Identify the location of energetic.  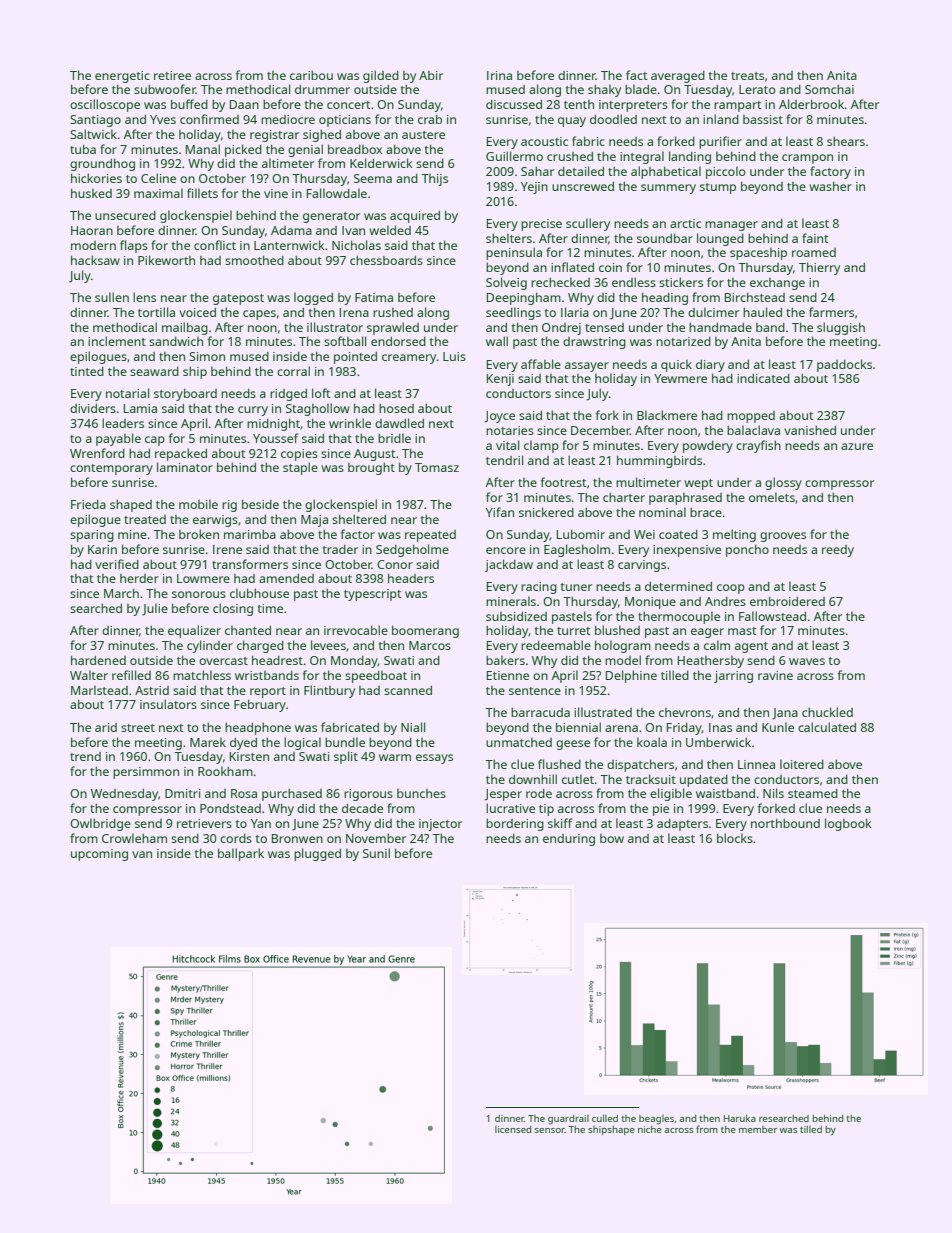
(122, 77).
